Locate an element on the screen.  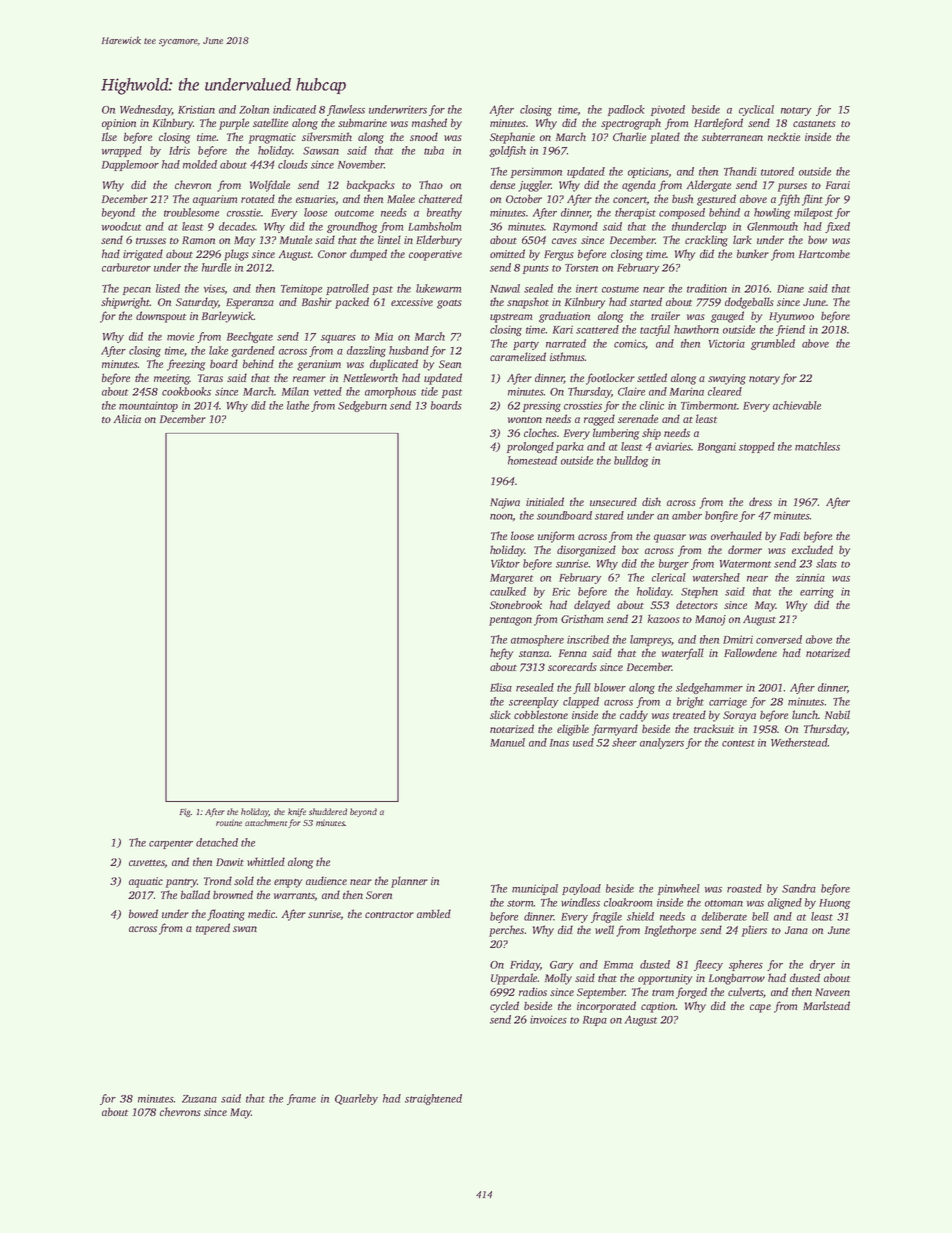
achievable is located at coordinates (797, 405).
